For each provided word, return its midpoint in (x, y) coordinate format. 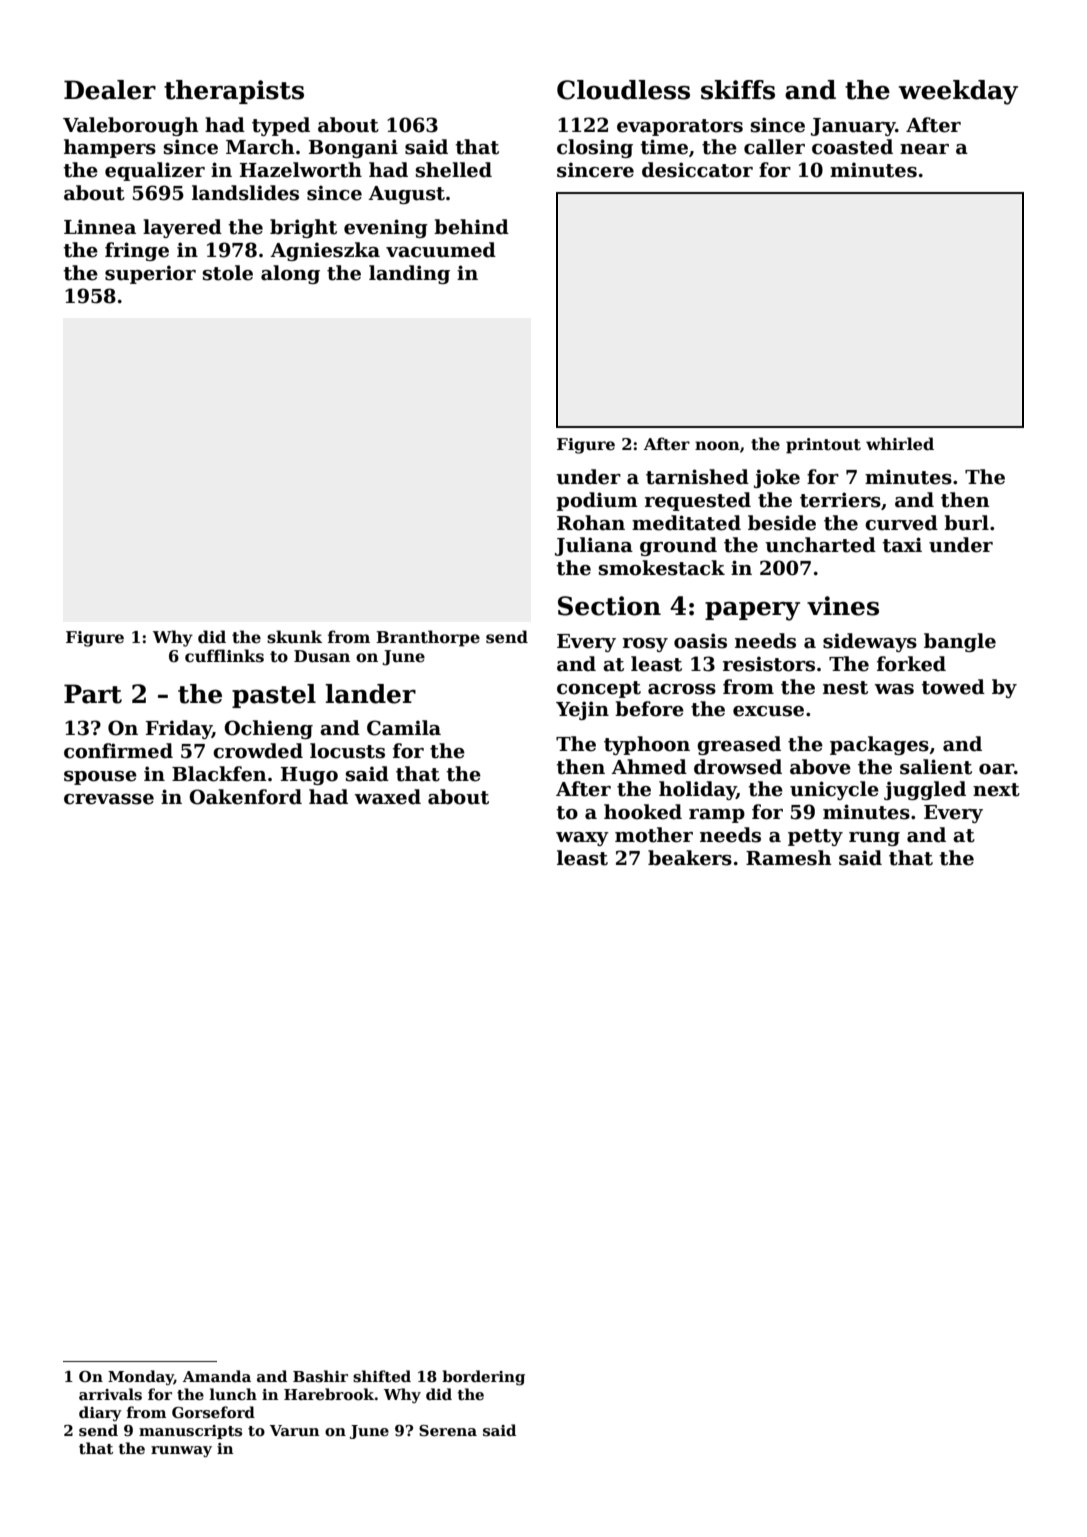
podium (597, 501)
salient (936, 767)
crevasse (109, 799)
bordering (483, 1378)
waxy (582, 839)
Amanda (217, 1376)
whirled (900, 444)
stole (228, 273)
